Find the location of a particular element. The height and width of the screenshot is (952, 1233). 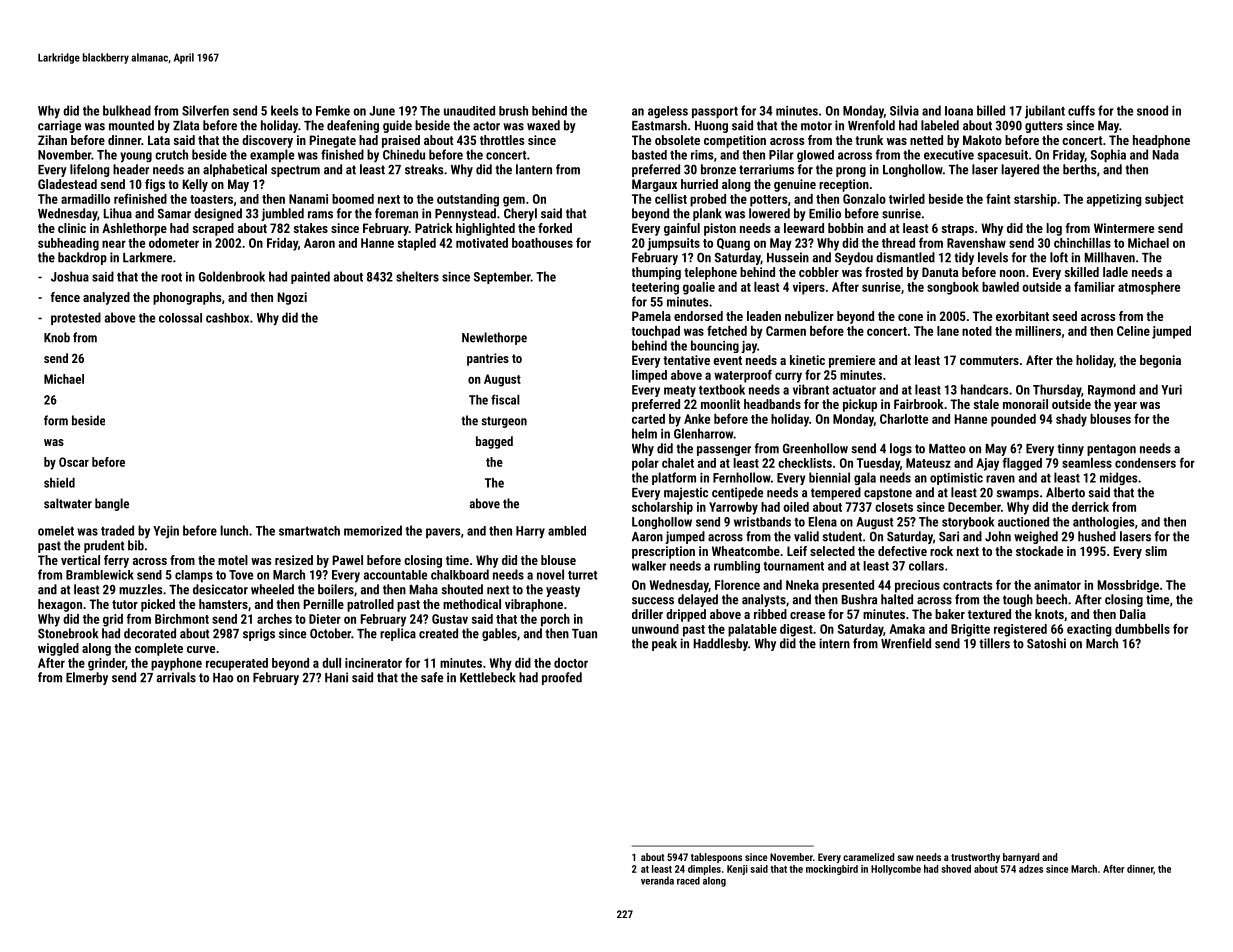

barnyard is located at coordinates (1021, 858).
